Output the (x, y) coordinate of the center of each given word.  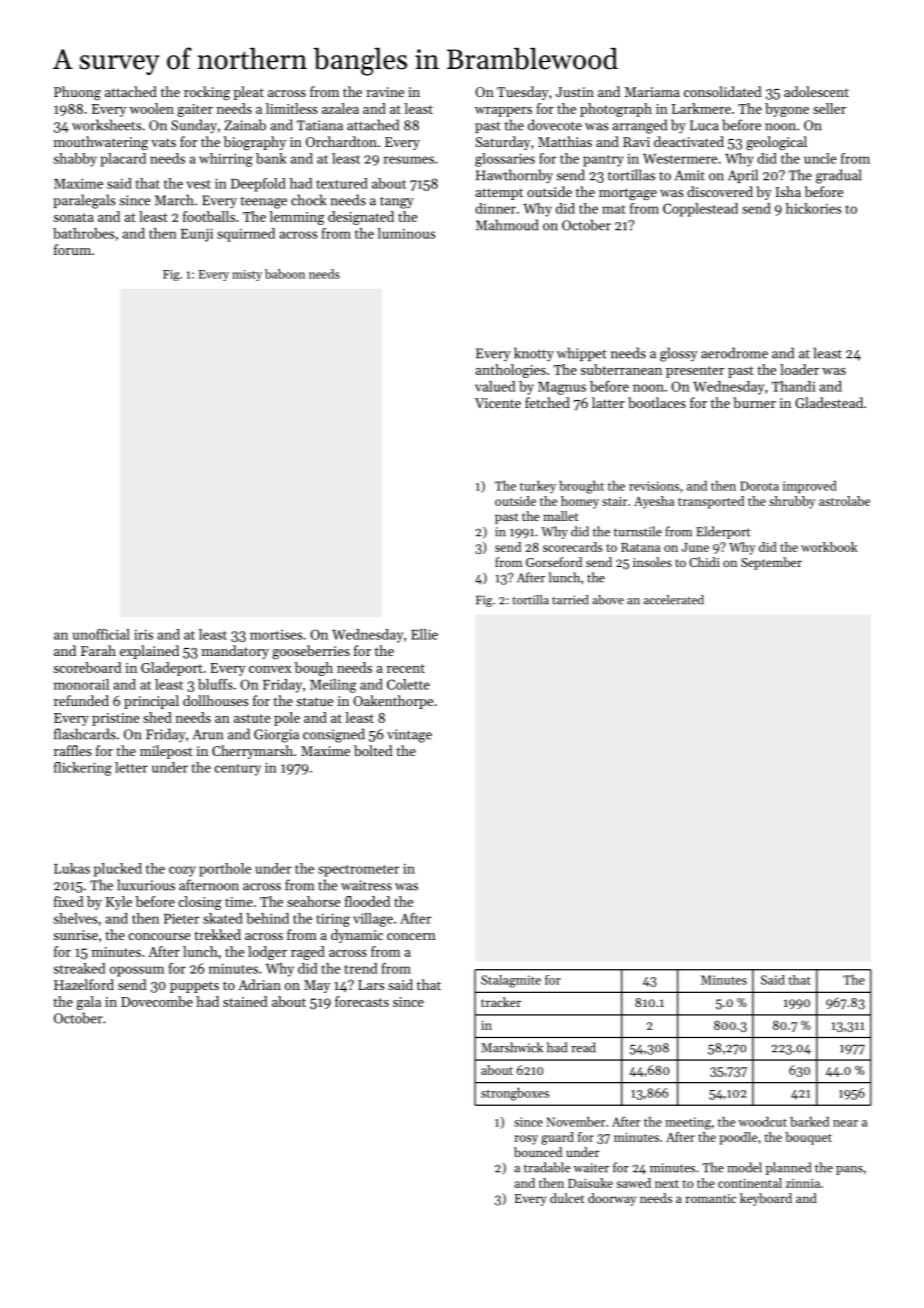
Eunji (197, 235)
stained (245, 1001)
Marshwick (512, 1047)
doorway (612, 1199)
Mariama (652, 92)
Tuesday (523, 93)
